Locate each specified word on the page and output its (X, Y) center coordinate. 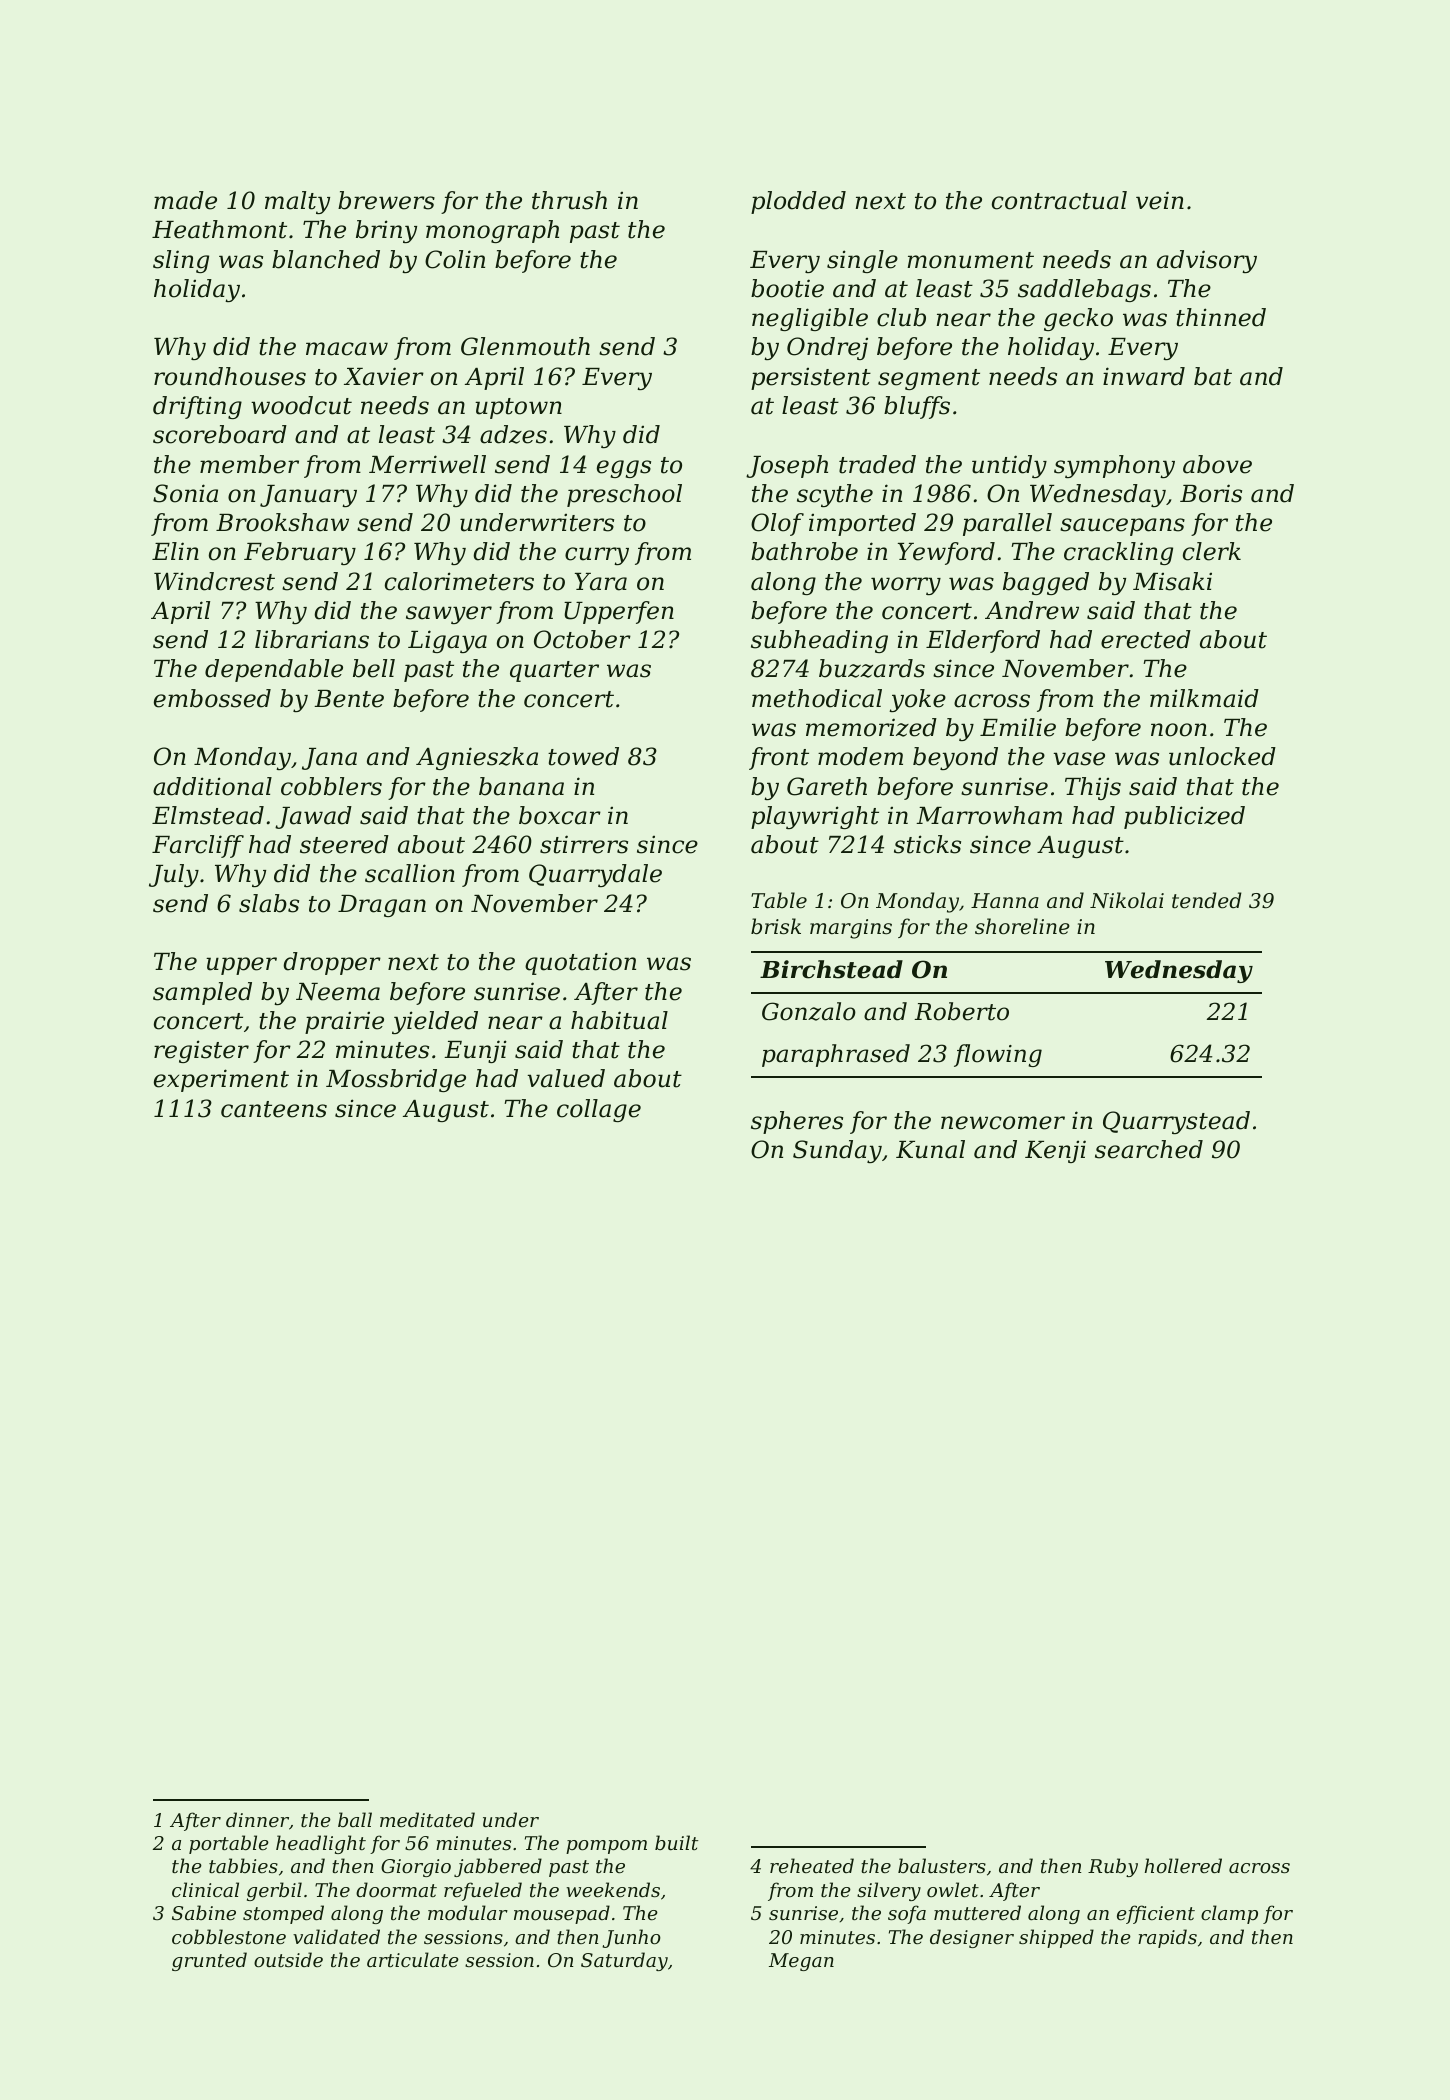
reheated (812, 1865)
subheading (819, 641)
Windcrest (214, 581)
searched (1149, 1149)
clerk (1212, 551)
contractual (1059, 200)
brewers (386, 200)
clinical (205, 1889)
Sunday (837, 1151)
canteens (274, 1109)
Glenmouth (525, 346)
